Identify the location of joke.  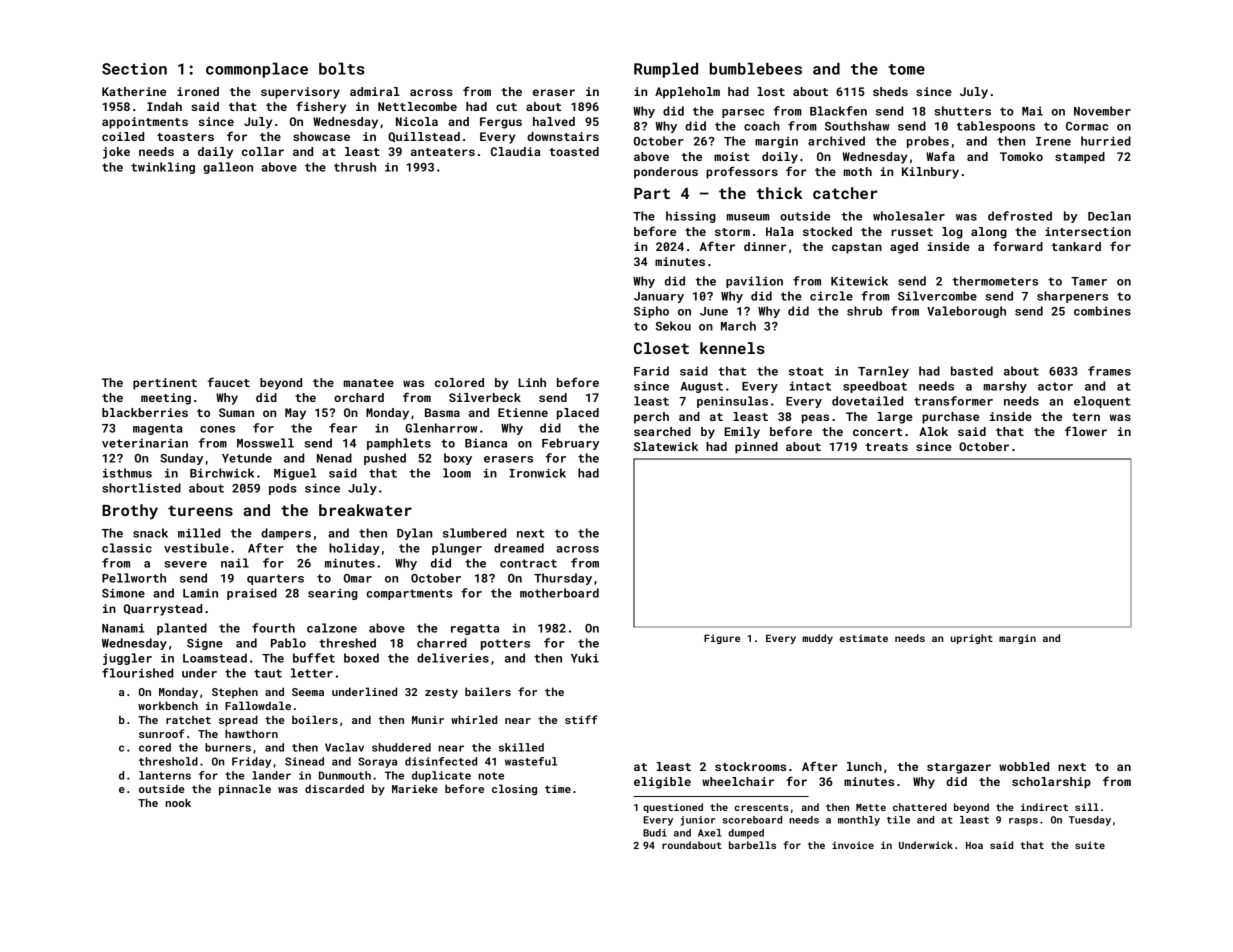
(116, 153).
